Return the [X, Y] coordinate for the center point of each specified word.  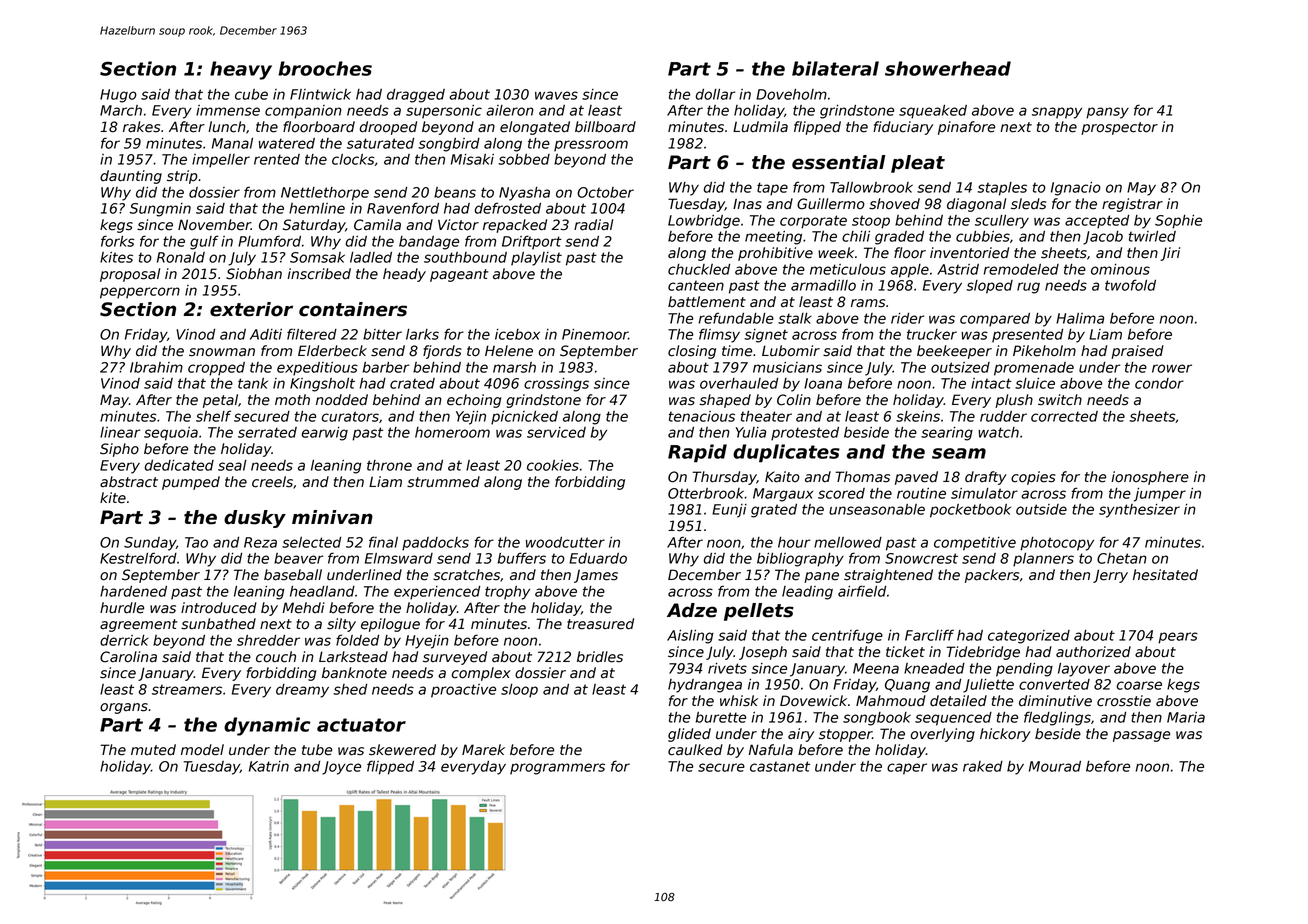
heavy [241, 70]
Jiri [1170, 254]
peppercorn [140, 293]
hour [794, 542]
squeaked [933, 112]
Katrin [269, 766]
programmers [557, 769]
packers [992, 576]
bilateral [835, 68]
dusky [255, 519]
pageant [459, 275]
